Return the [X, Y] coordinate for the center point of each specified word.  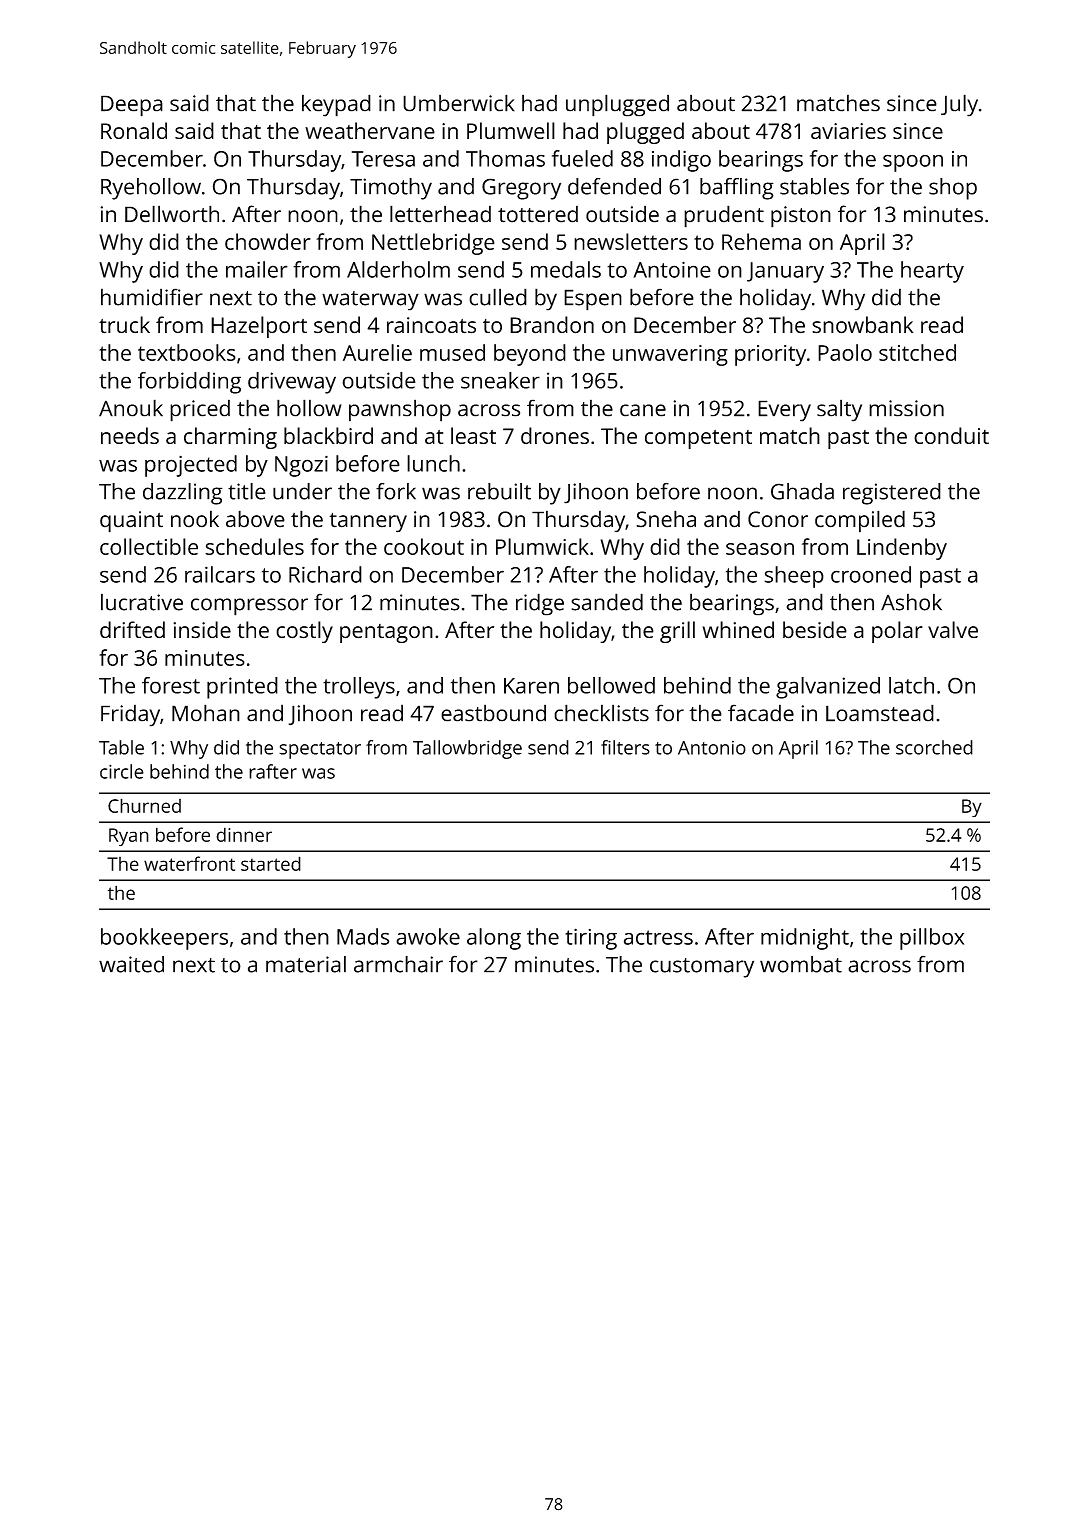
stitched [917, 352]
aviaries [848, 131]
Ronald [134, 130]
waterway [370, 301]
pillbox [932, 939]
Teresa [383, 159]
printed [242, 688]
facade [761, 713]
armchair [398, 964]
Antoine [672, 269]
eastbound [493, 713]
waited [131, 964]
